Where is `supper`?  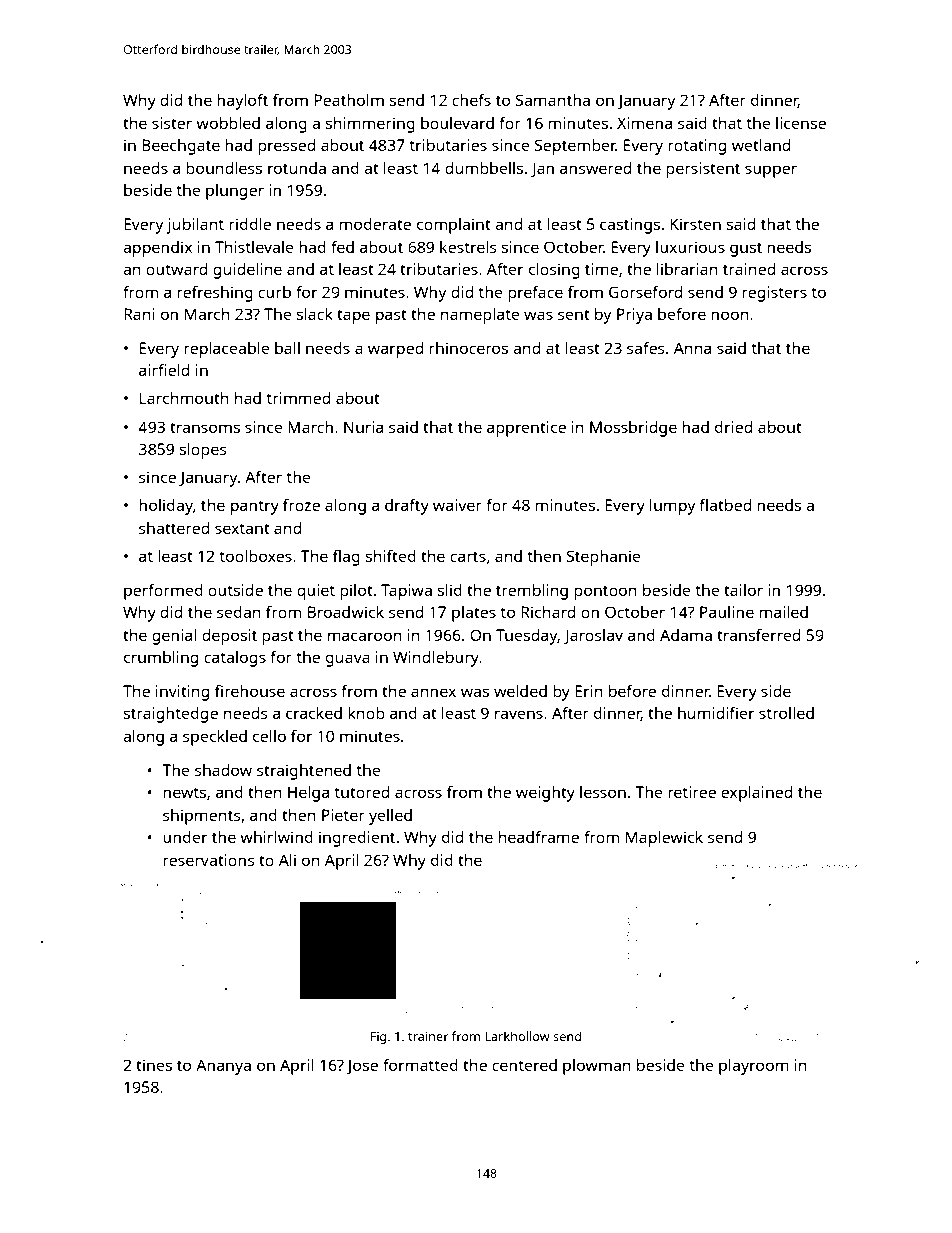 supper is located at coordinates (771, 171).
